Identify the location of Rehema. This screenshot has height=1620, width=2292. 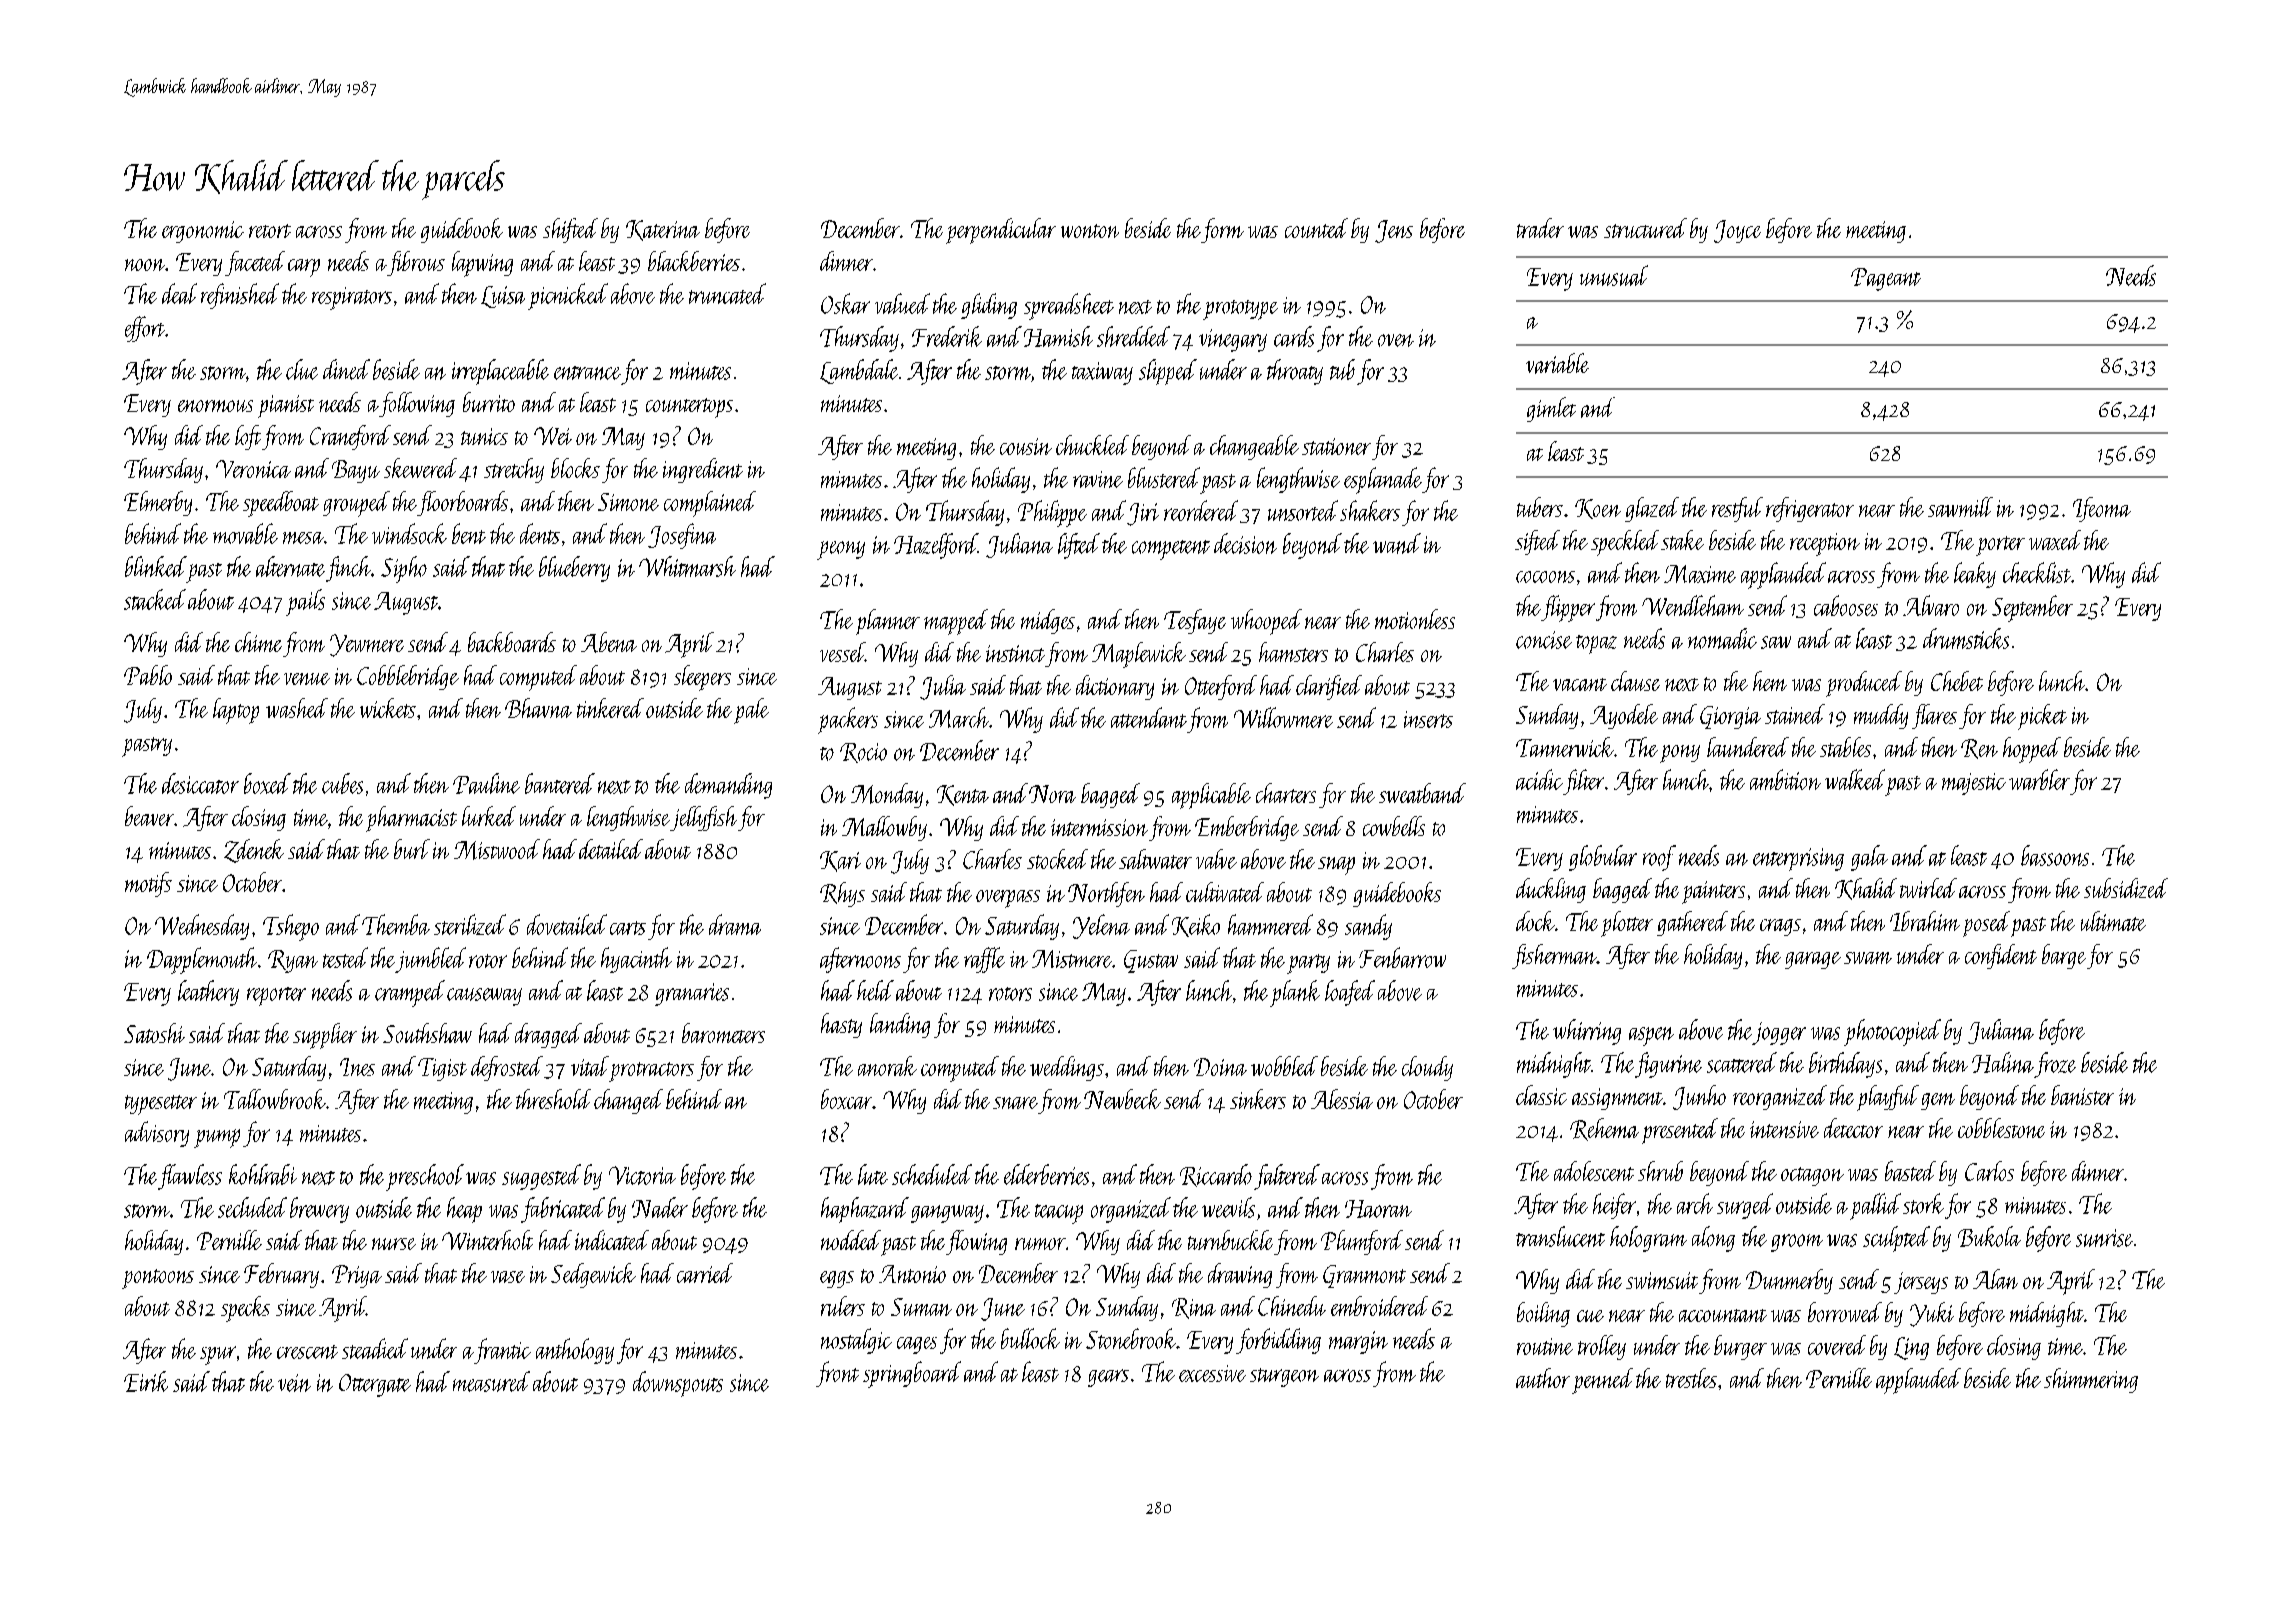
(1604, 1129).
